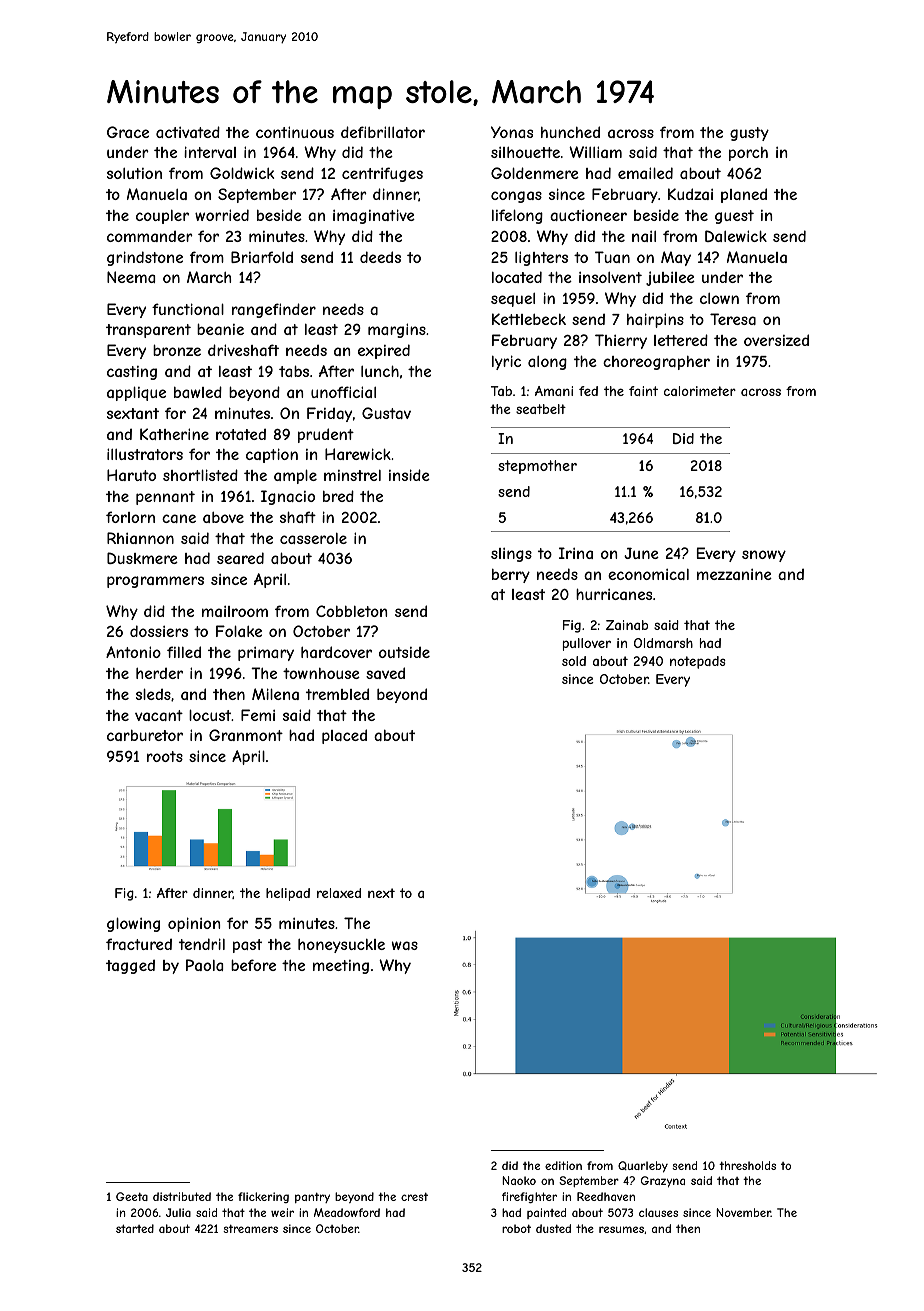 Image resolution: width=924 pixels, height=1311 pixels. What do you see at coordinates (409, 475) in the screenshot?
I see `inside` at bounding box center [409, 475].
